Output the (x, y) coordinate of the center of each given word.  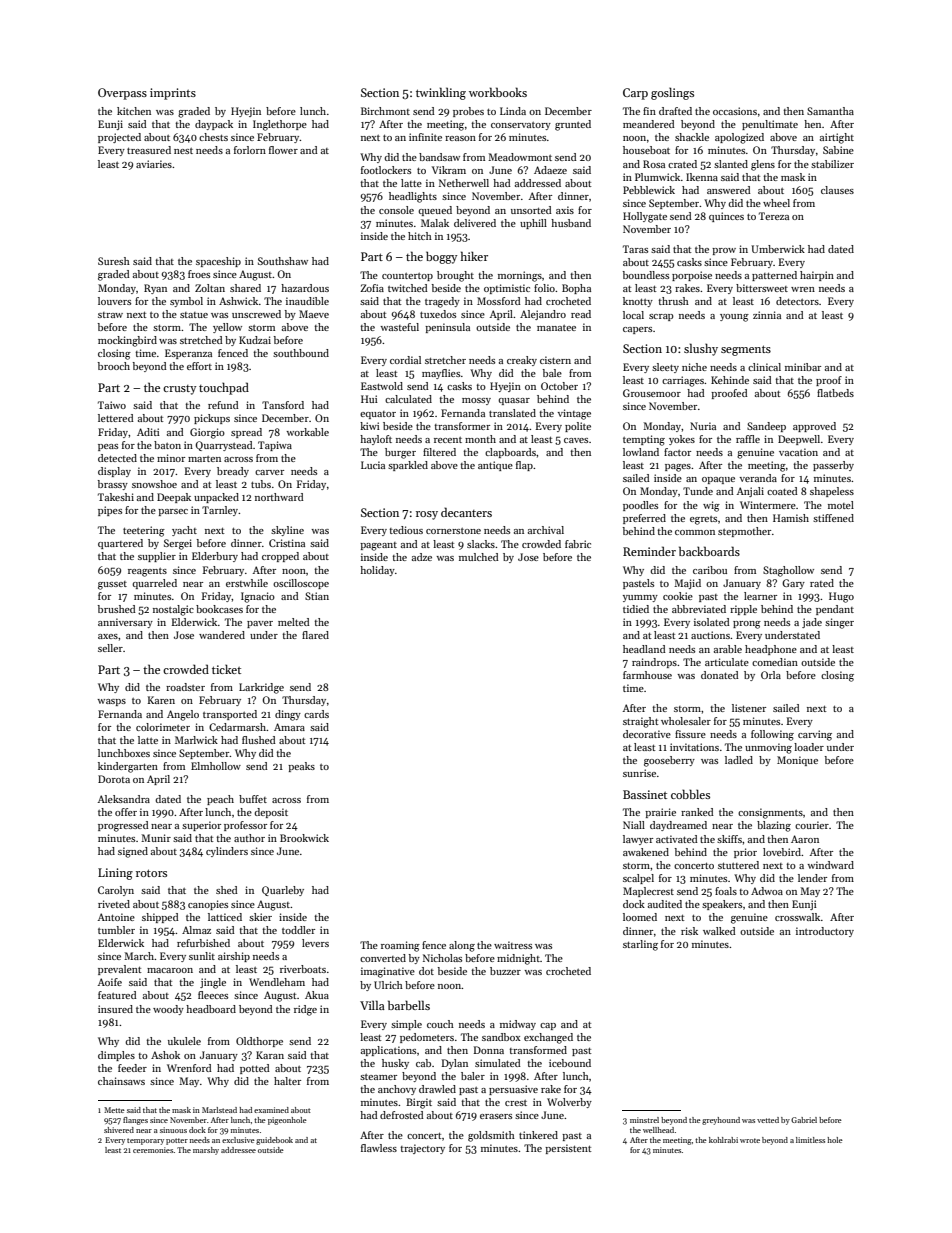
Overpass (122, 94)
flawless (379, 1148)
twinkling (441, 93)
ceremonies (153, 1150)
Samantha (830, 111)
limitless (810, 1140)
